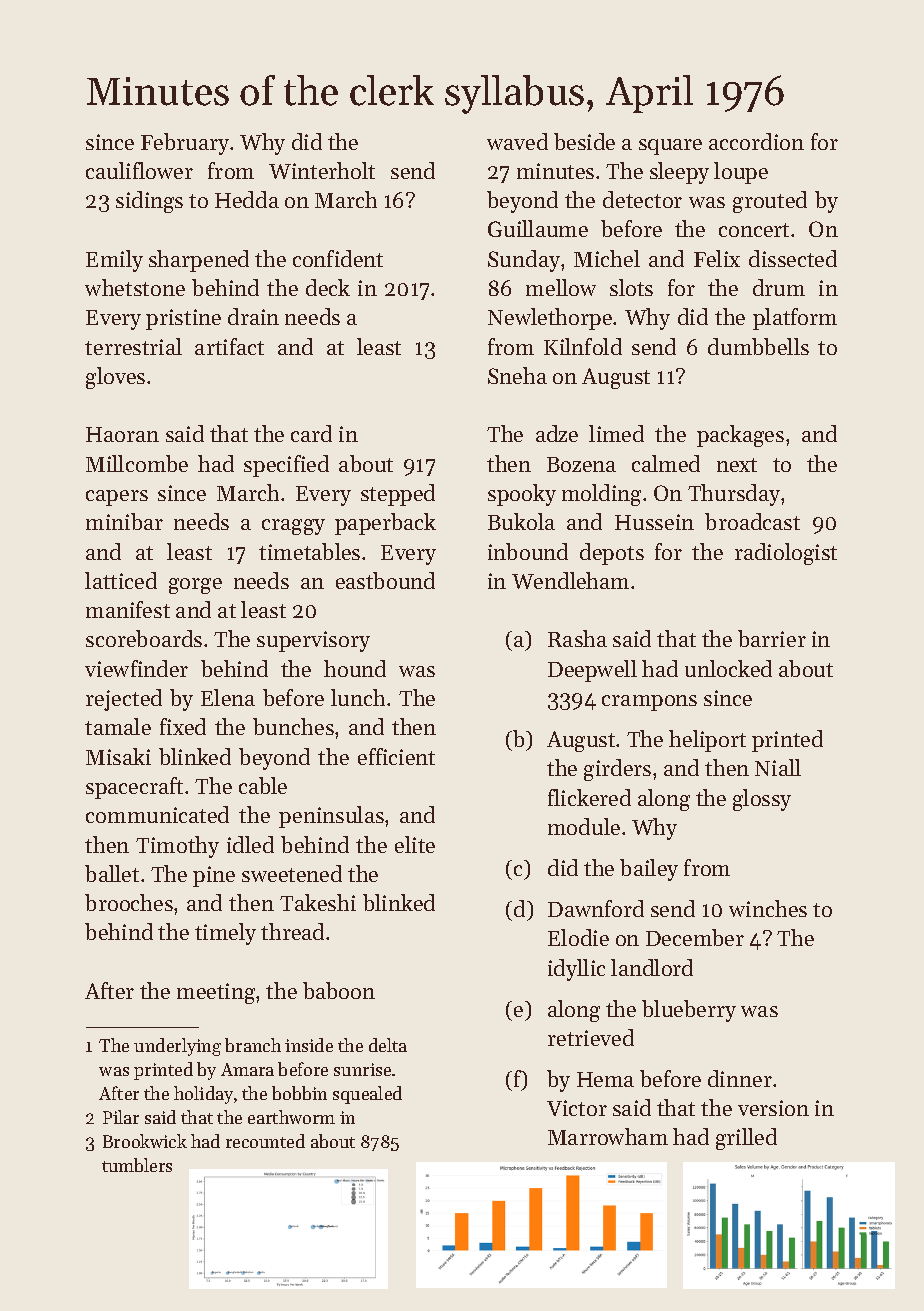  Describe the element at coordinates (263, 785) in the document. I see `cable` at that location.
